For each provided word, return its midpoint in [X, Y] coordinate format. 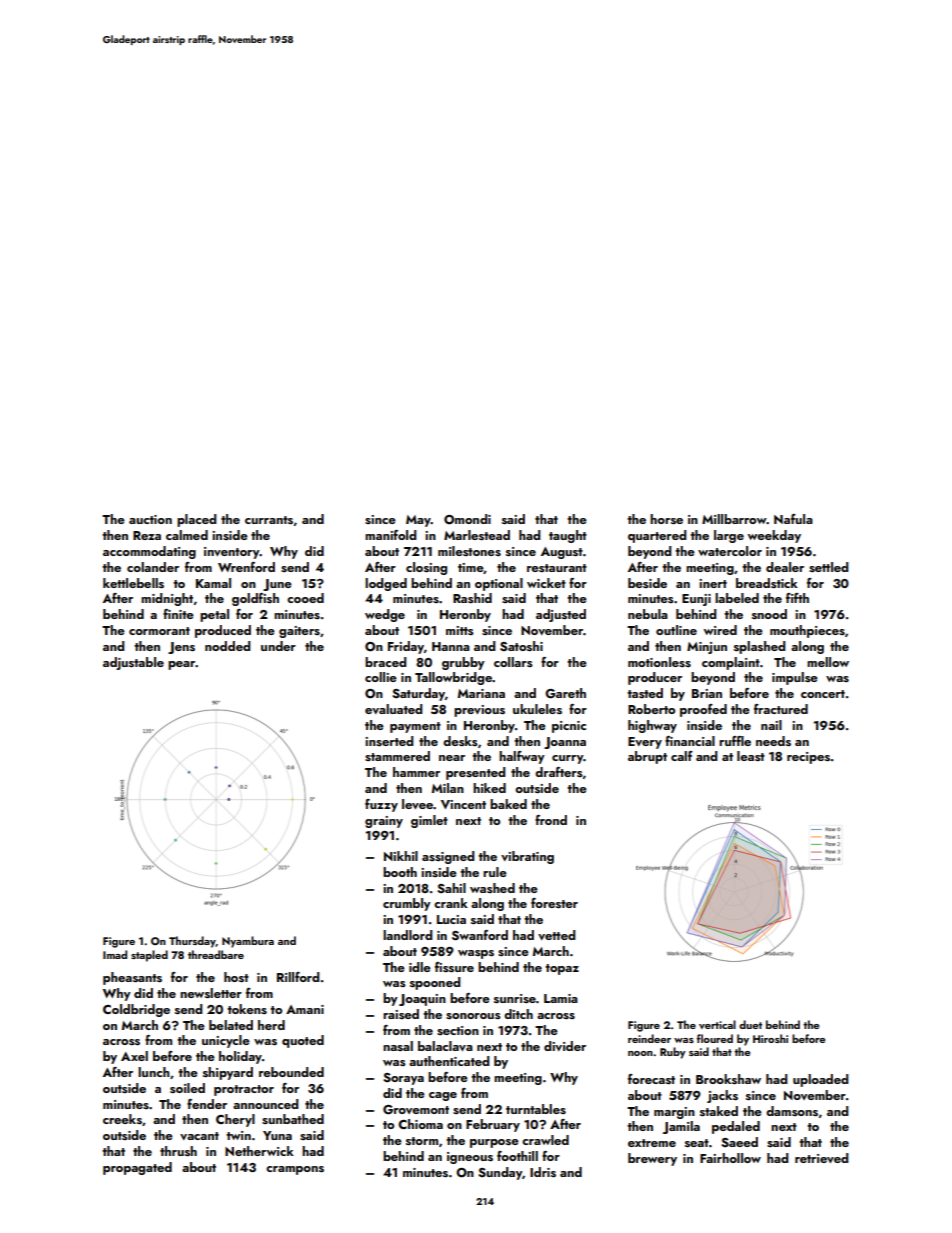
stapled [149, 956]
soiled [187, 1088]
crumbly [407, 904]
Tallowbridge [453, 678]
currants [269, 520]
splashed [760, 647]
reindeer [649, 1038]
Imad [115, 954]
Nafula [793, 519]
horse [666, 519]
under [278, 646]
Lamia [561, 998]
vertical [717, 1024]
